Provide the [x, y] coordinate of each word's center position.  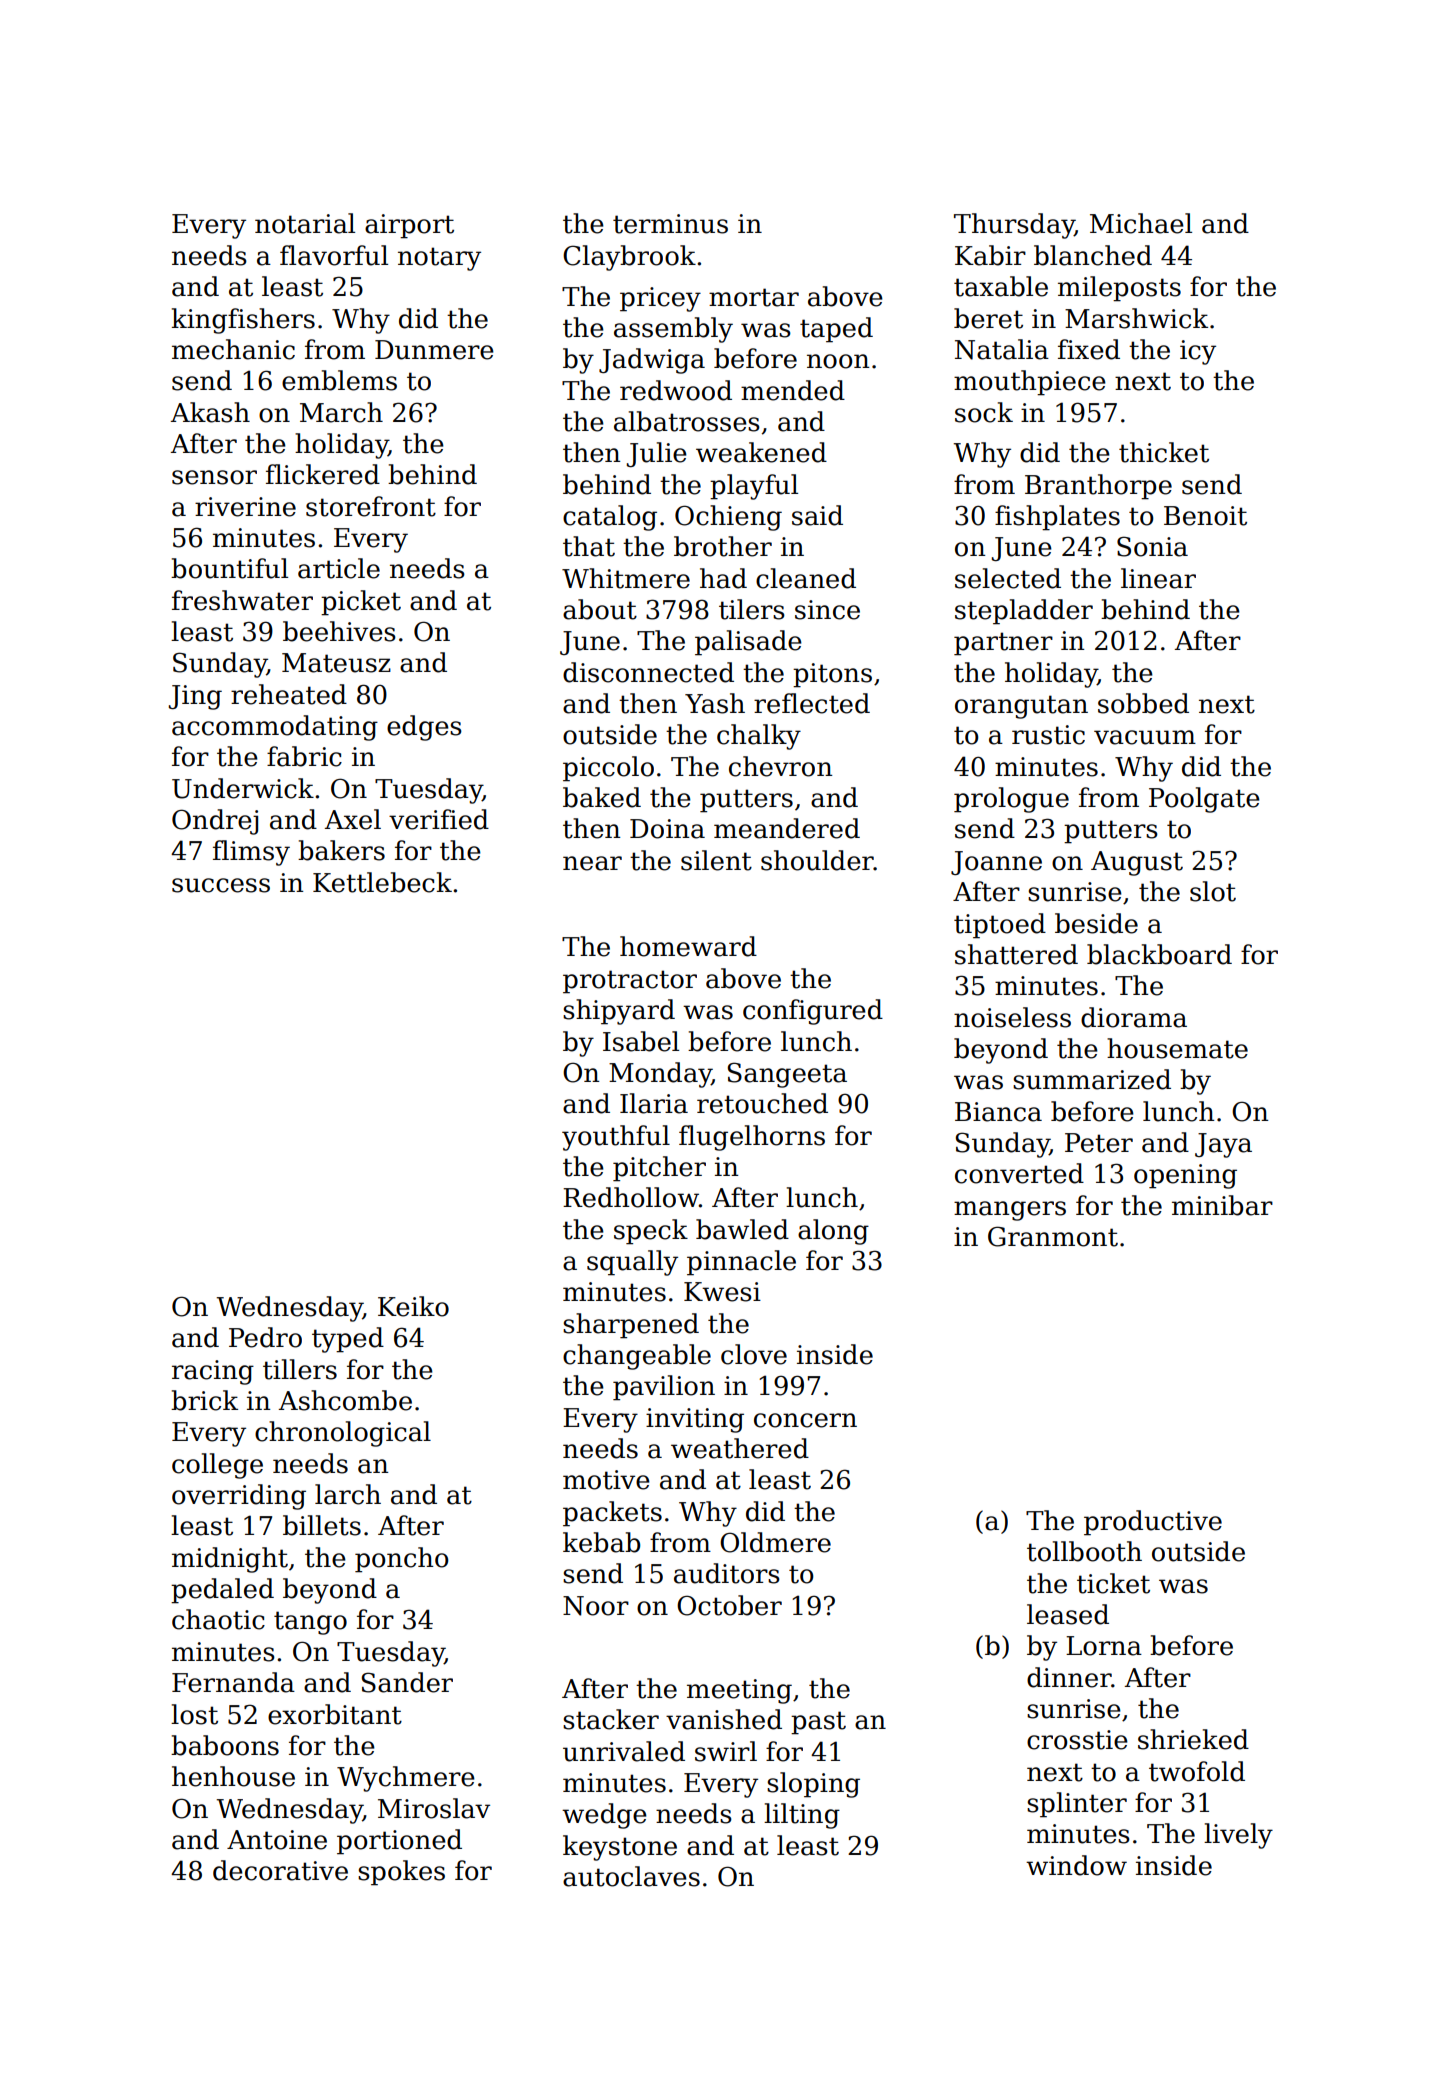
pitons [832, 675]
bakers [341, 850]
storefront [371, 506]
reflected [812, 703]
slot [1213, 891]
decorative [280, 1870]
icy [1198, 352]
